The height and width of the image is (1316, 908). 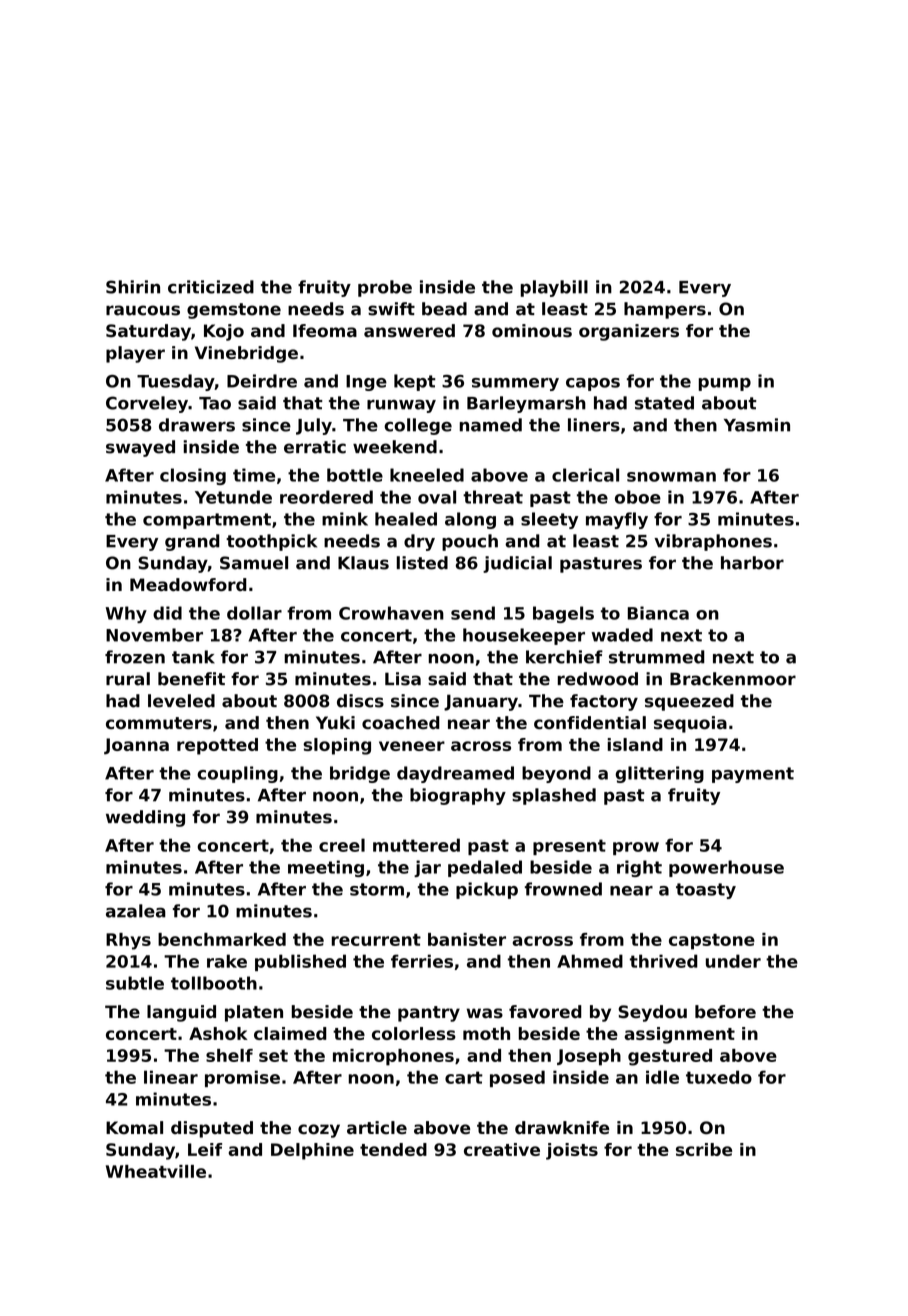 What do you see at coordinates (242, 1078) in the image?
I see `promise` at bounding box center [242, 1078].
